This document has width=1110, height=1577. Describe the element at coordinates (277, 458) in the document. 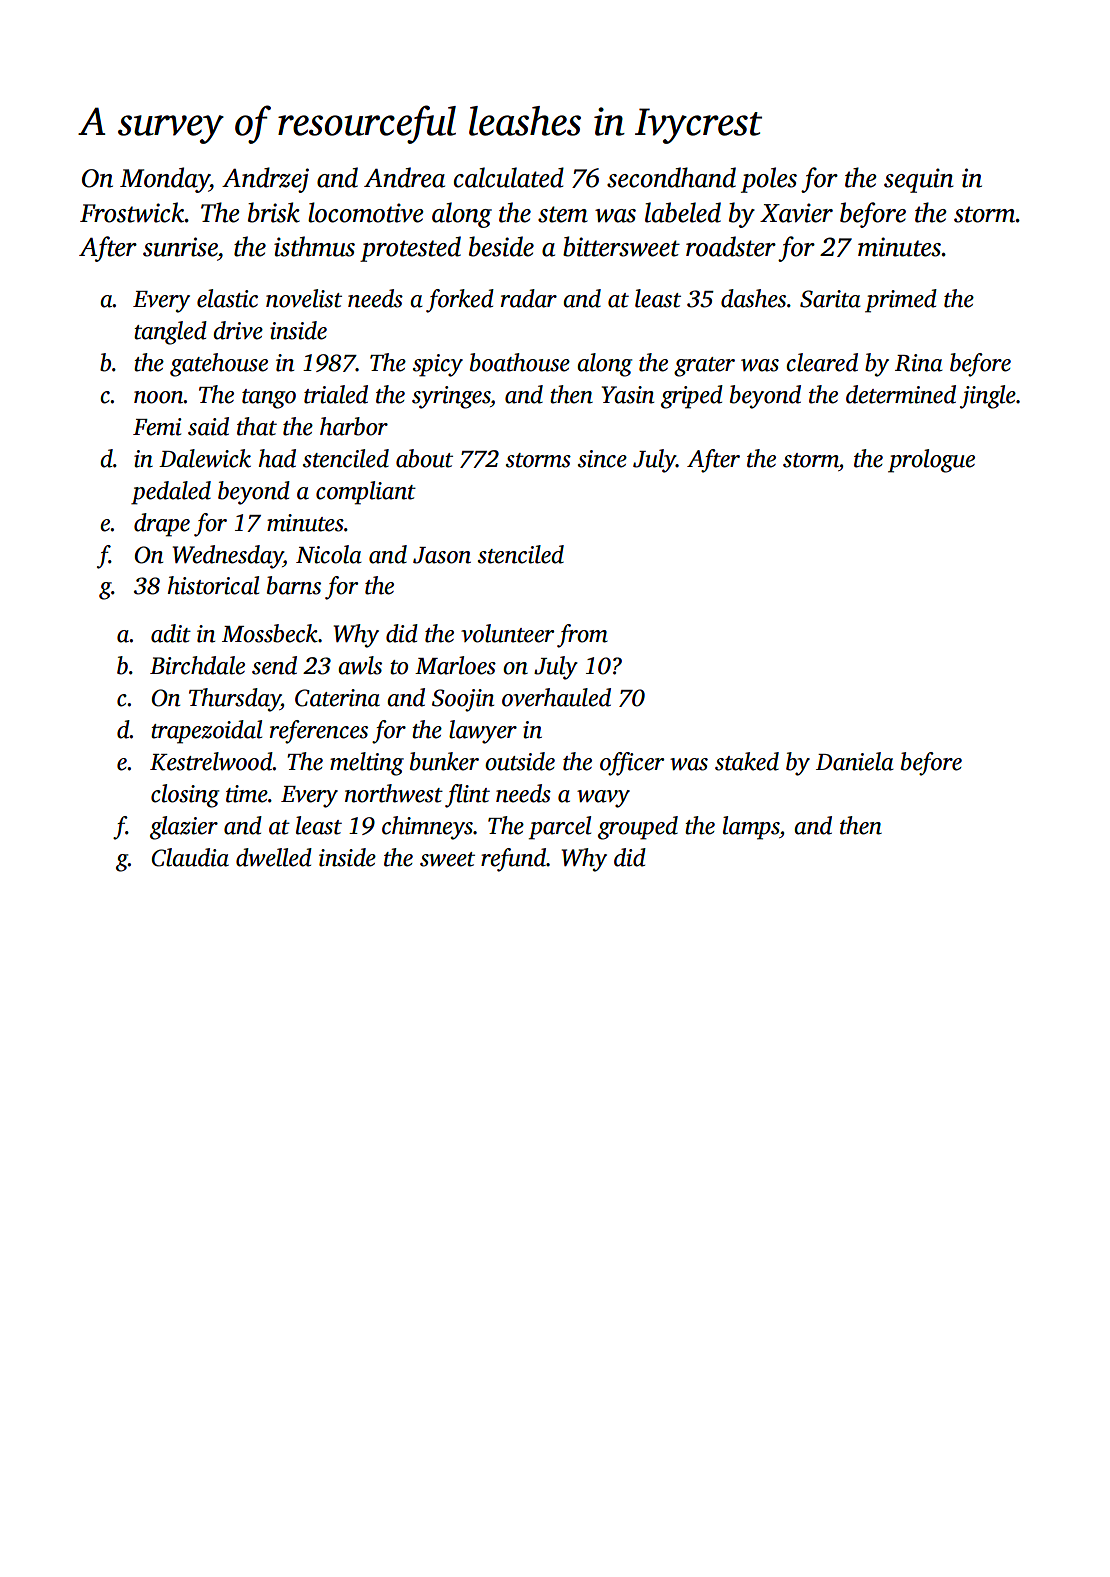

I see `had` at that location.
